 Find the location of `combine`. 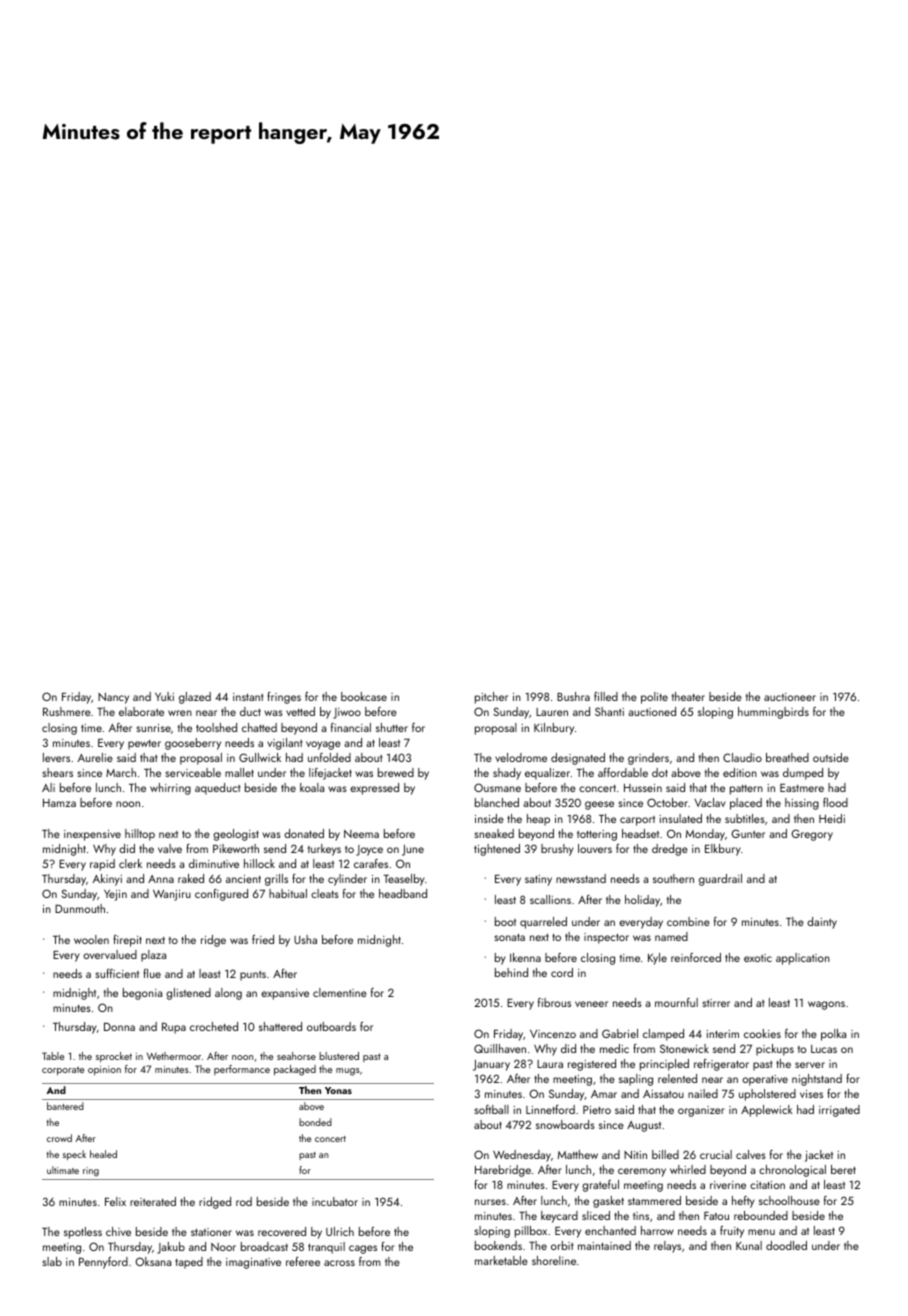

combine is located at coordinates (688, 921).
